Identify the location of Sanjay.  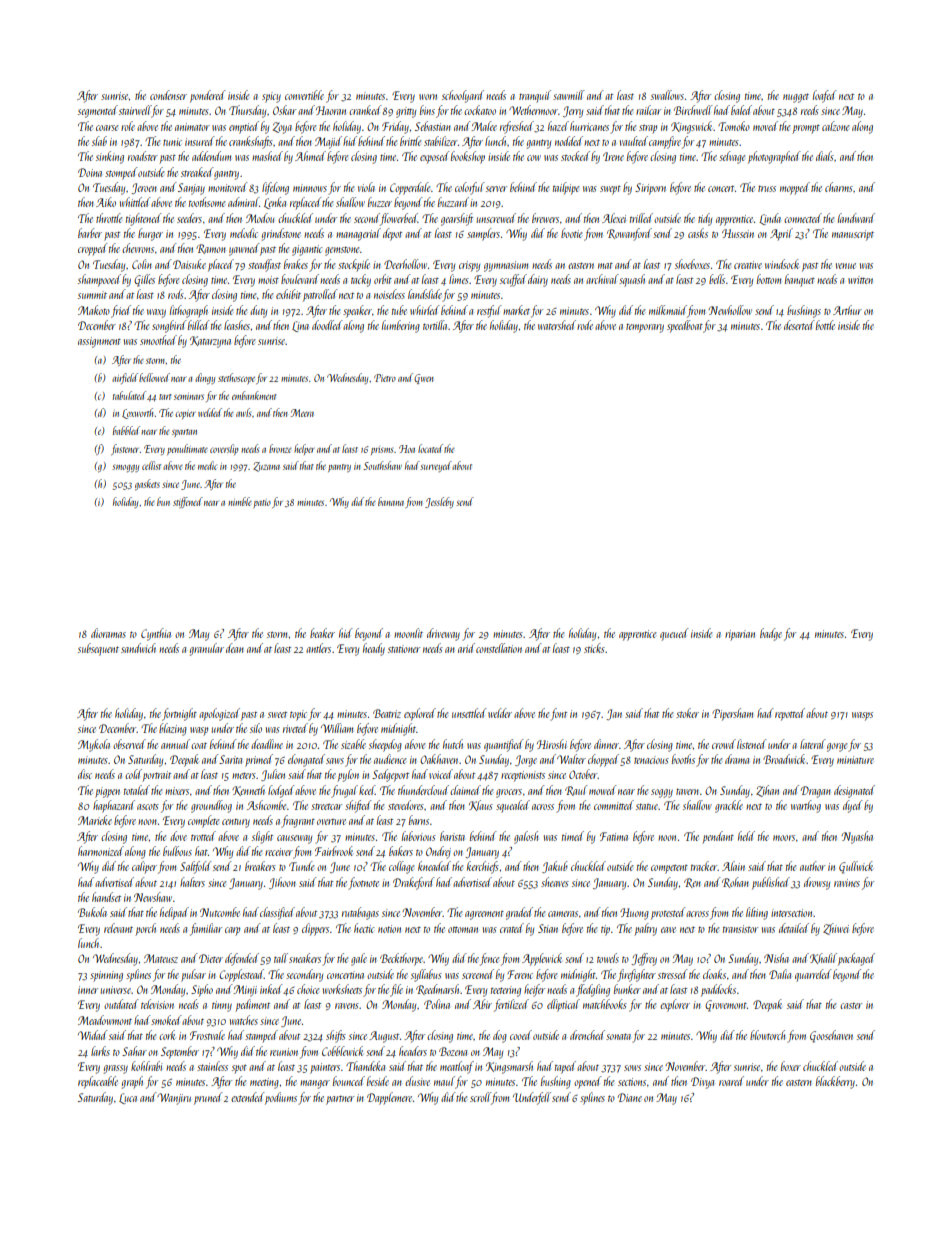
(191, 189).
